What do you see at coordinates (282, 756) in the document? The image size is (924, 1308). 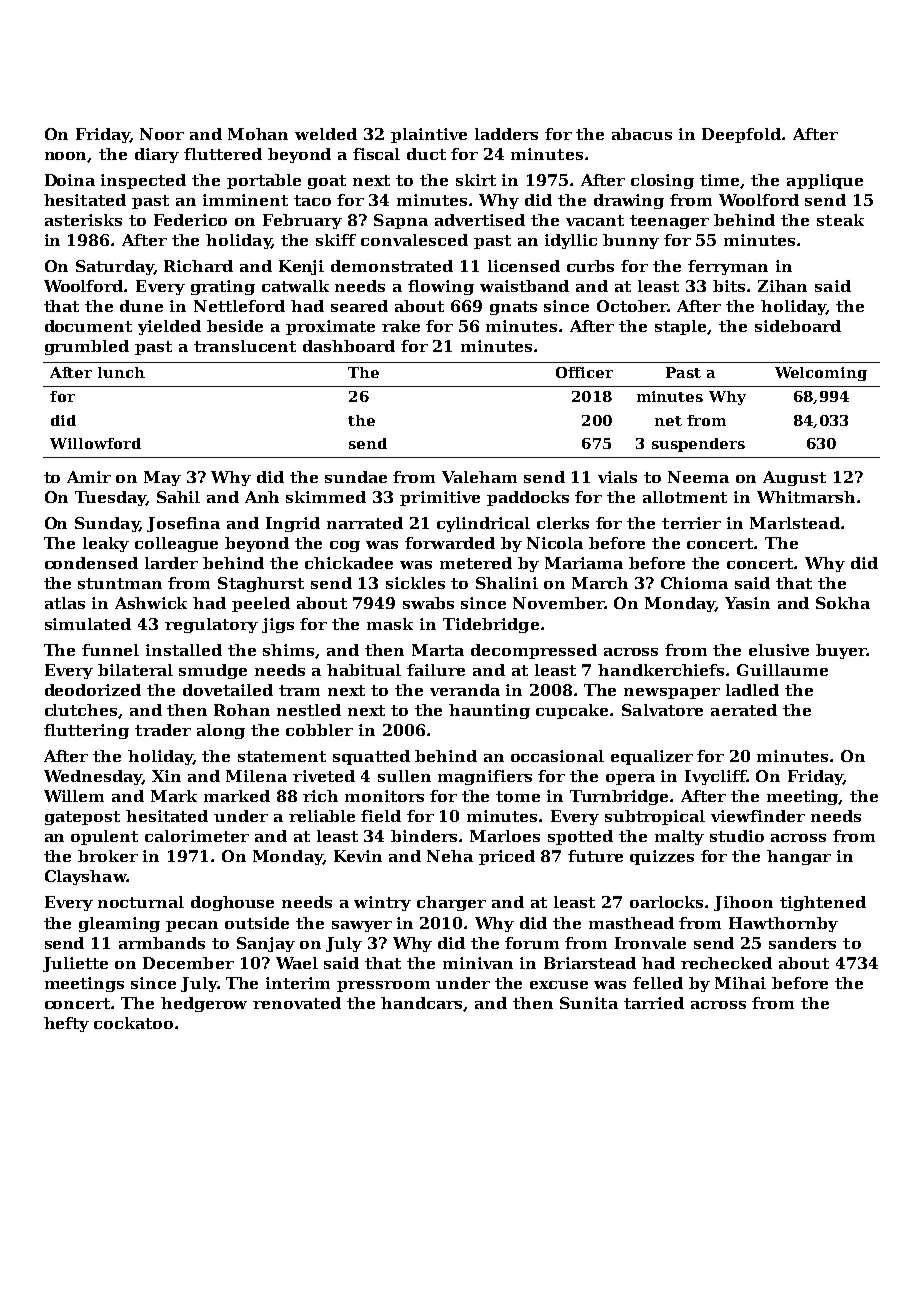 I see `statement` at bounding box center [282, 756].
